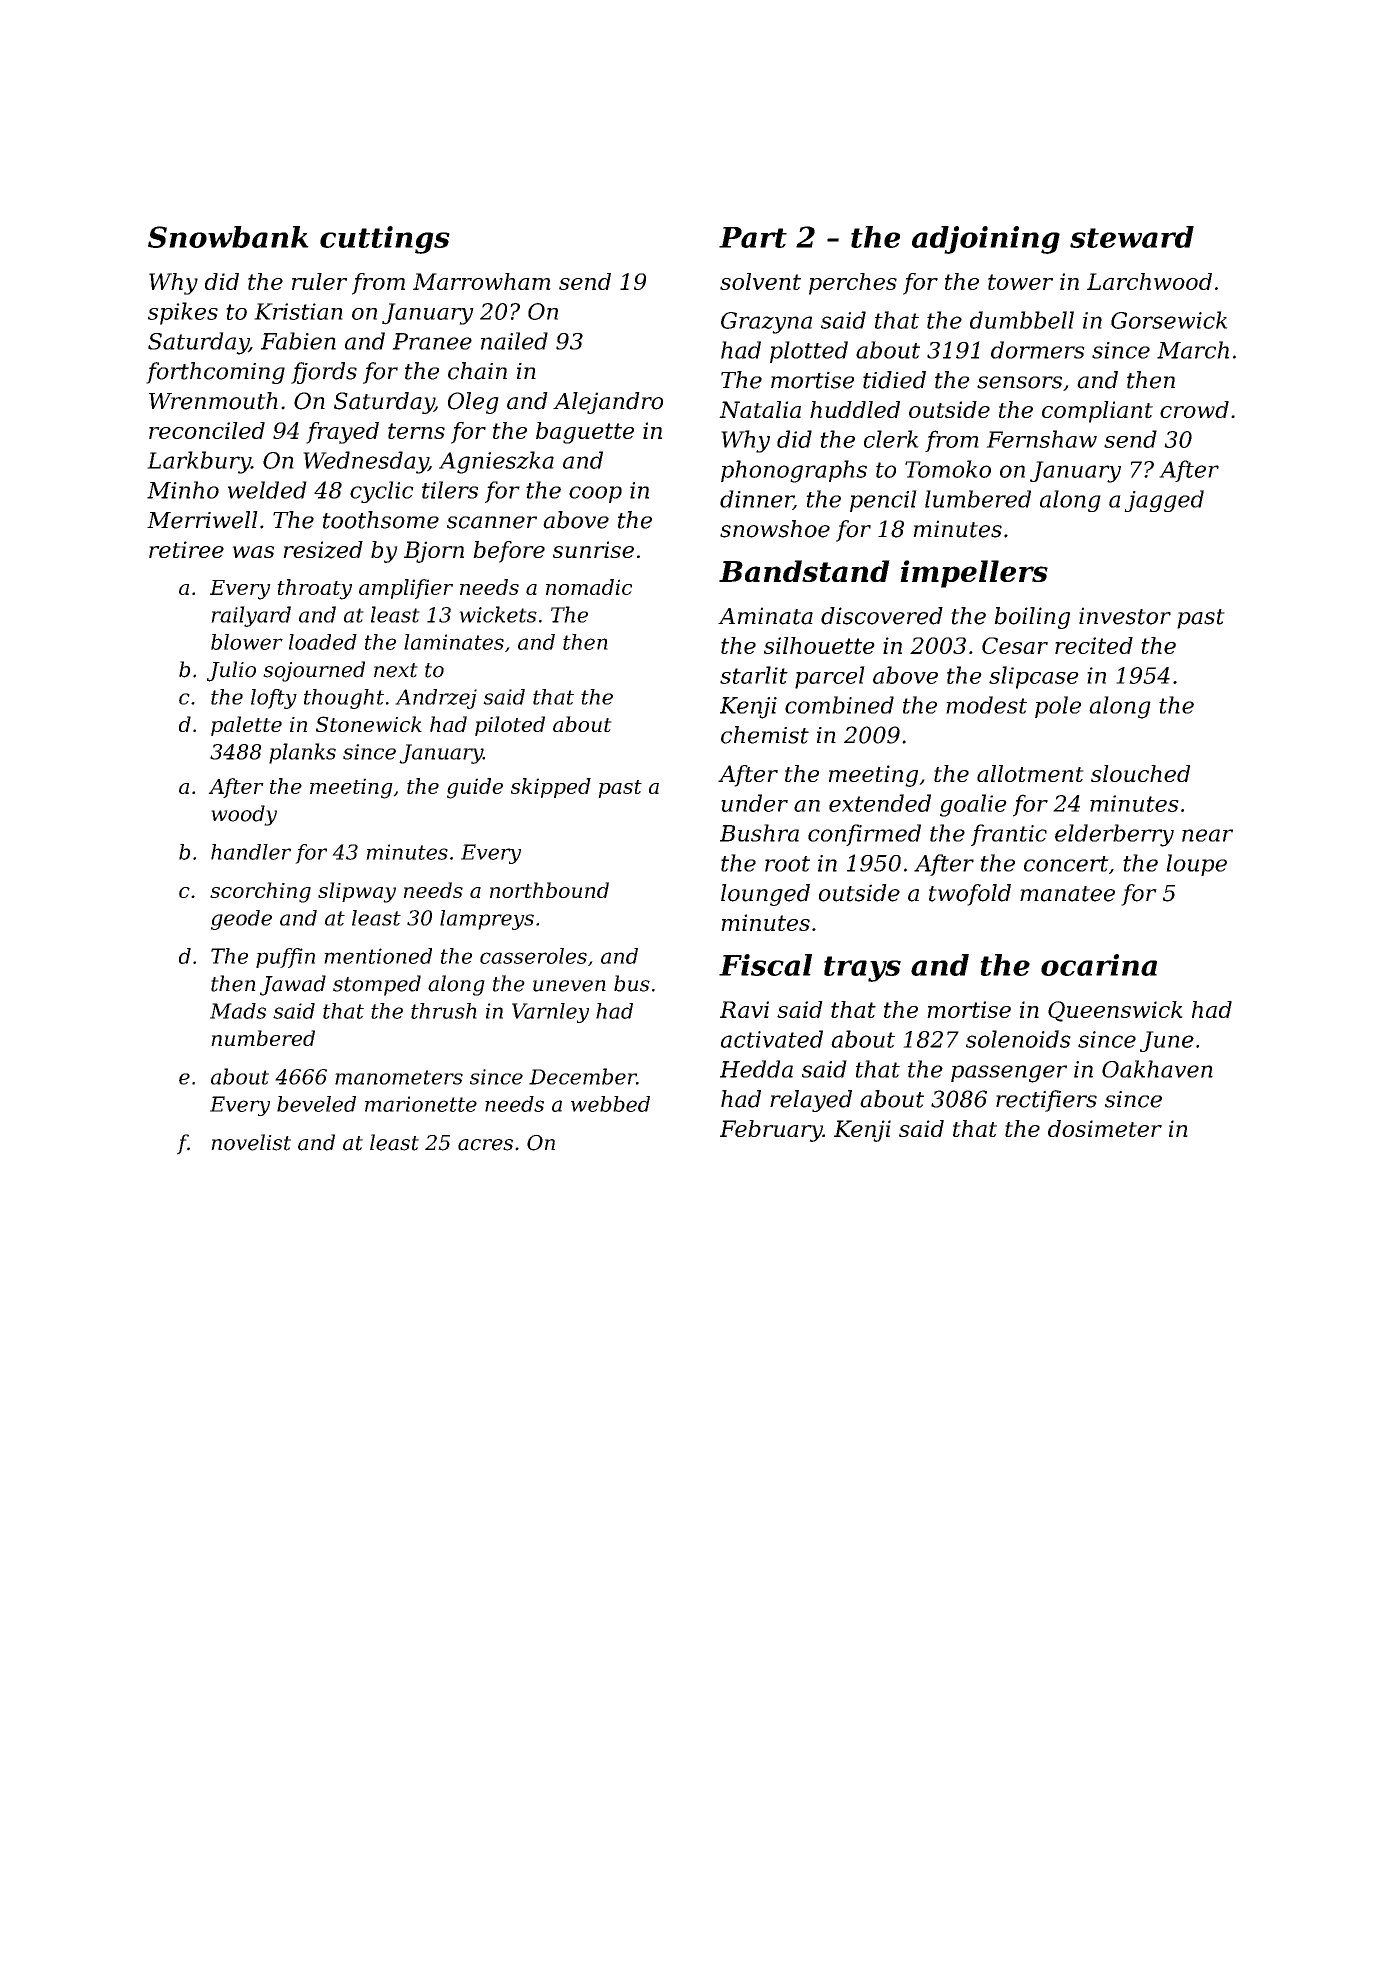  Describe the element at coordinates (974, 574) in the document. I see `impellers` at that location.
